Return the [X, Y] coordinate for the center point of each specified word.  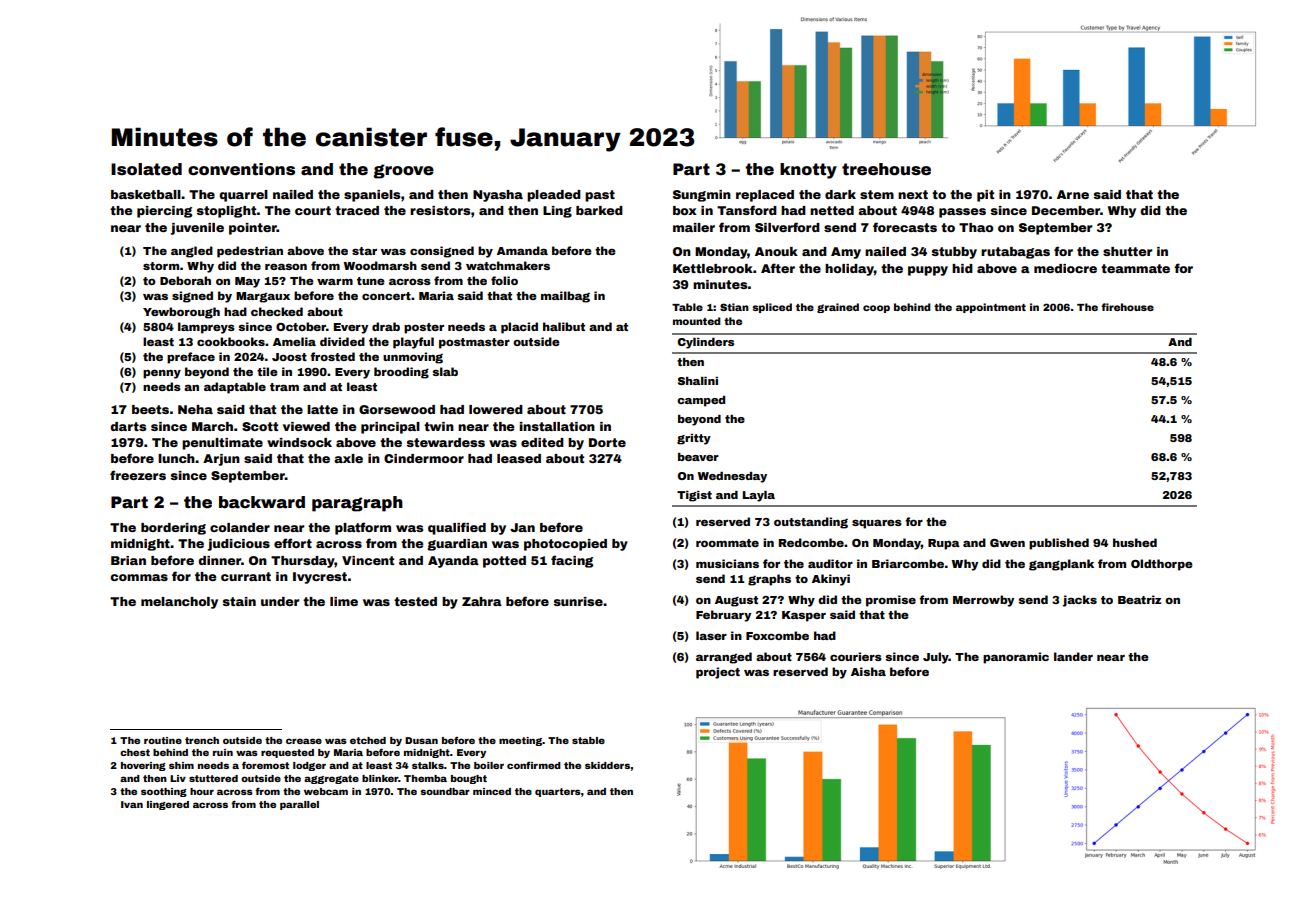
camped [701, 401]
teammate [1135, 268]
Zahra [482, 601]
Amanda [522, 250]
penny [162, 374]
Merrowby [983, 601]
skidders [608, 765]
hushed [1135, 542]
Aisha [868, 671]
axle [348, 458]
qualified [457, 528]
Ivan [132, 804]
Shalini [698, 381]
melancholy [179, 603]
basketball [146, 194]
